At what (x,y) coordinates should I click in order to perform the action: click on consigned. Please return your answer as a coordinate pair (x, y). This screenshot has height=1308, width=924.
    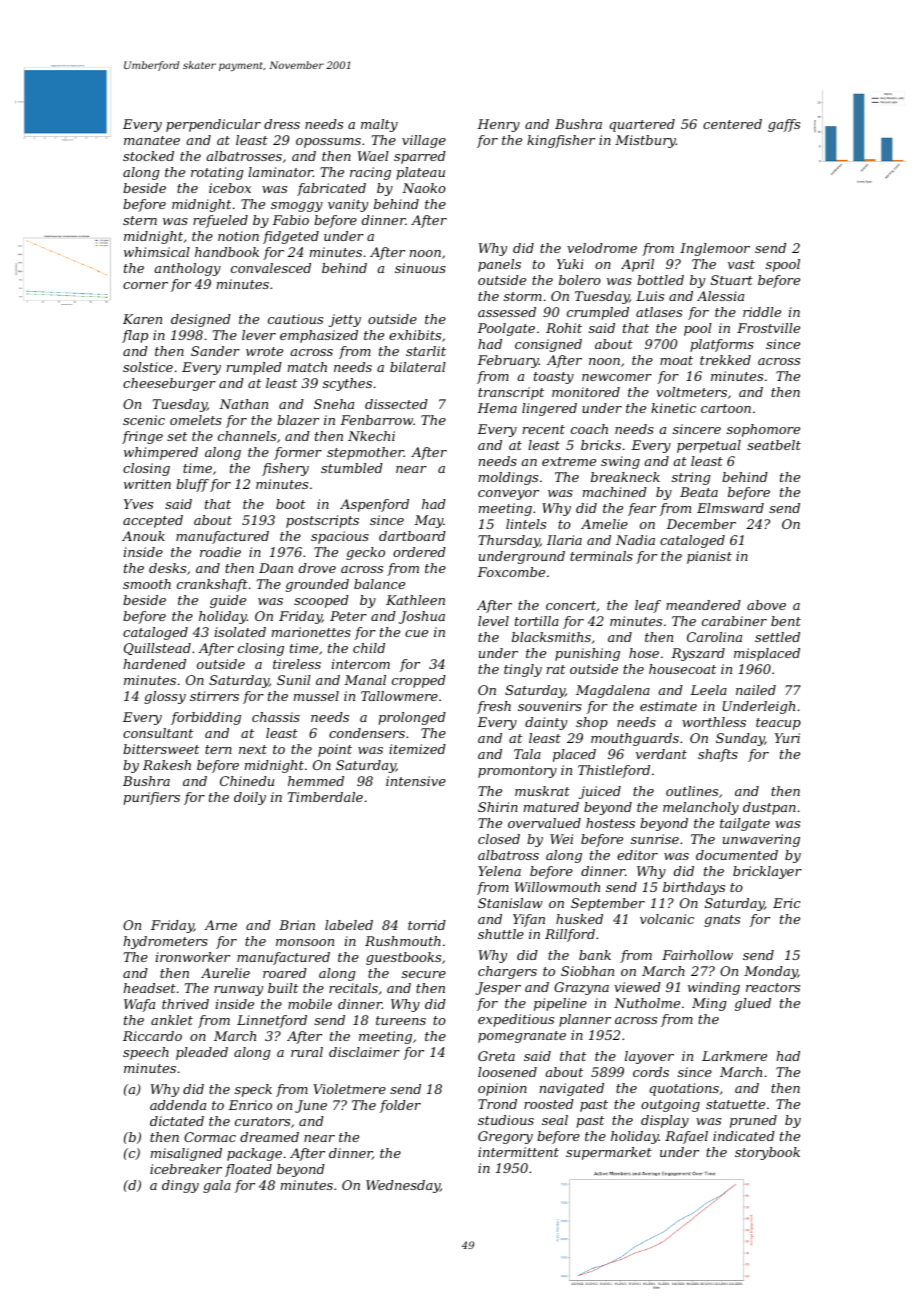
    Looking at the image, I should click on (548, 345).
